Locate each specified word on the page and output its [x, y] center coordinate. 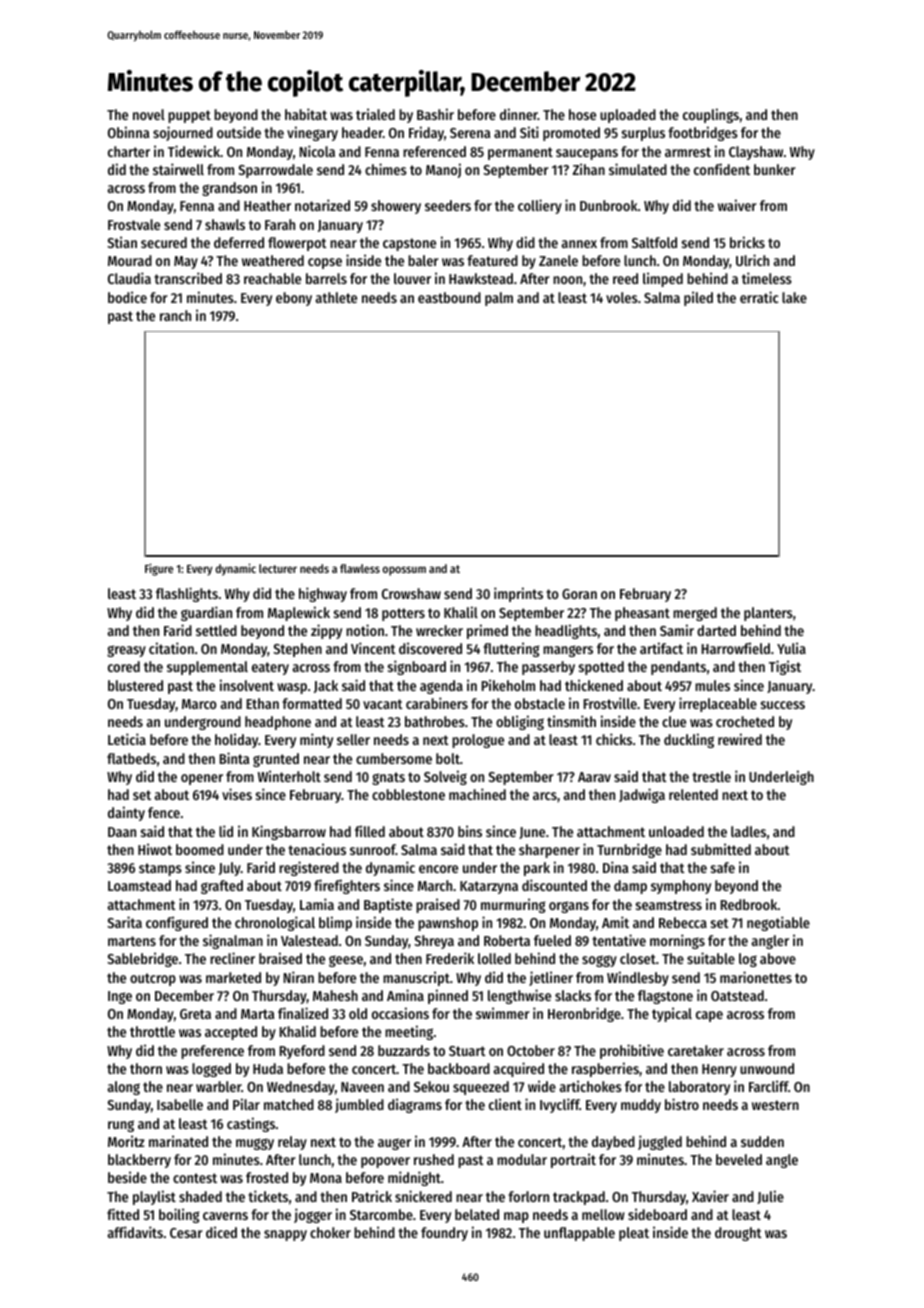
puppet [189, 116]
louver [412, 278]
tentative [619, 940]
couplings [711, 115]
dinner [519, 114]
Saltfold [654, 242]
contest [195, 1178]
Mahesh [335, 995]
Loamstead [139, 885]
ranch [175, 315]
